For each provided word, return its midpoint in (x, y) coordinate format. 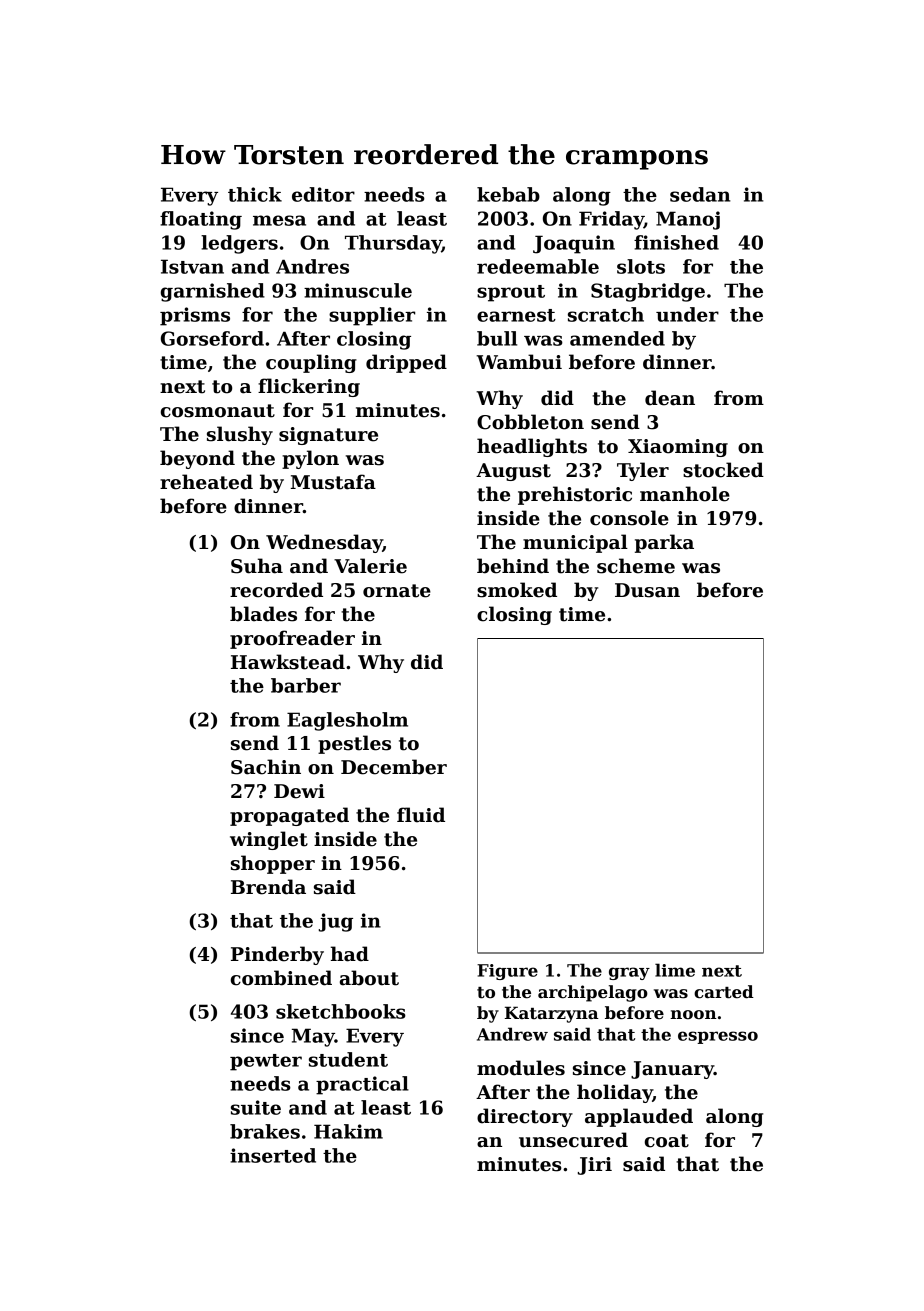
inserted (273, 1155)
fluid (421, 815)
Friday (611, 220)
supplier (372, 316)
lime (675, 970)
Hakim (348, 1131)
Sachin (266, 767)
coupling (311, 363)
